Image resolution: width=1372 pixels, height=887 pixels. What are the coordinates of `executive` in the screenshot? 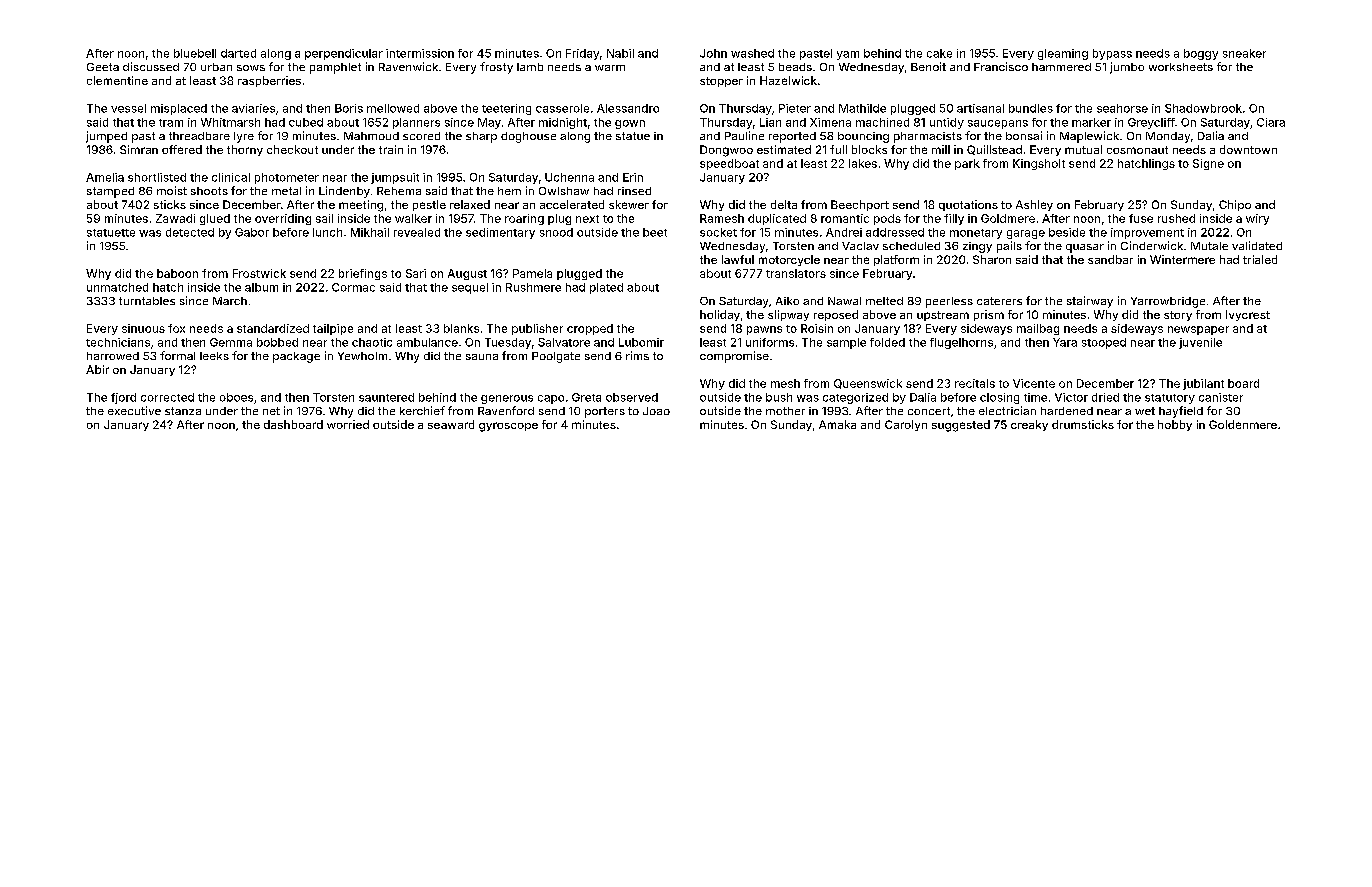 It's located at (134, 410).
